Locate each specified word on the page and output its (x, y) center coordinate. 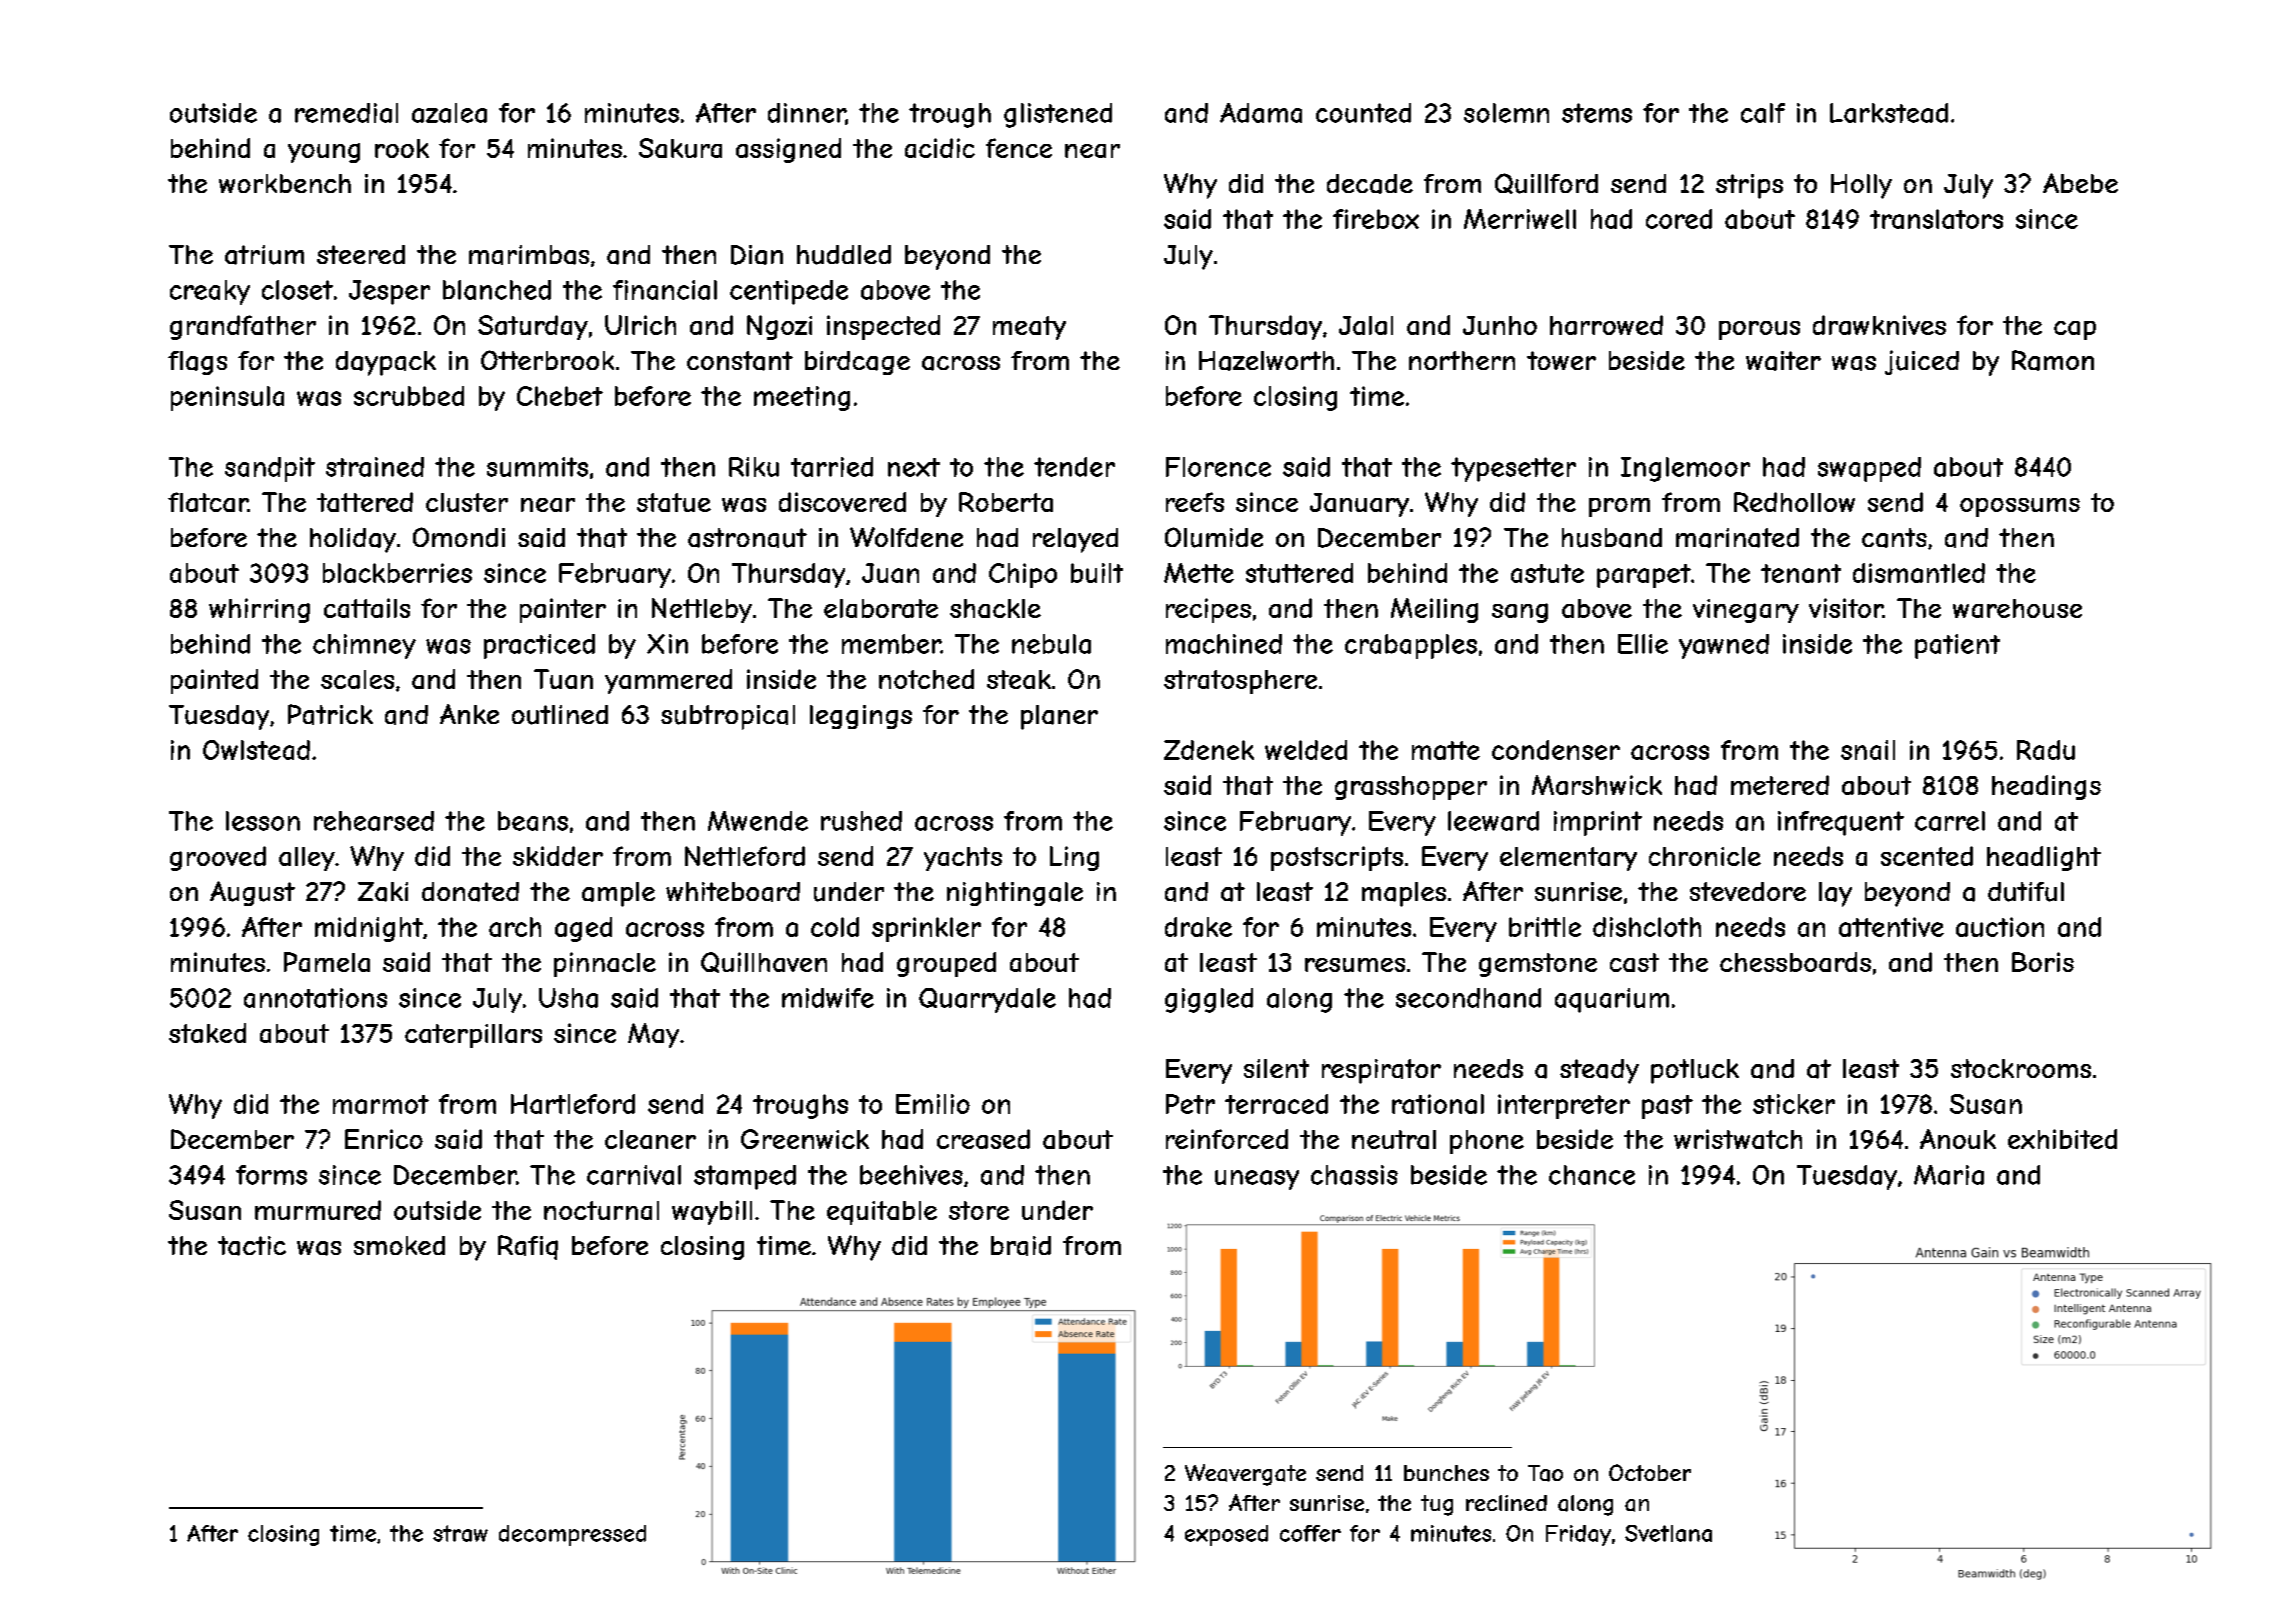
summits (537, 467)
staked (207, 1033)
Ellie (1643, 644)
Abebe (2080, 183)
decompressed (572, 1535)
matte (1446, 750)
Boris (2043, 962)
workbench (285, 183)
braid (1021, 1246)
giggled (1209, 1000)
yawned (1724, 646)
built (1097, 573)
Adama (1261, 113)
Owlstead (256, 750)
